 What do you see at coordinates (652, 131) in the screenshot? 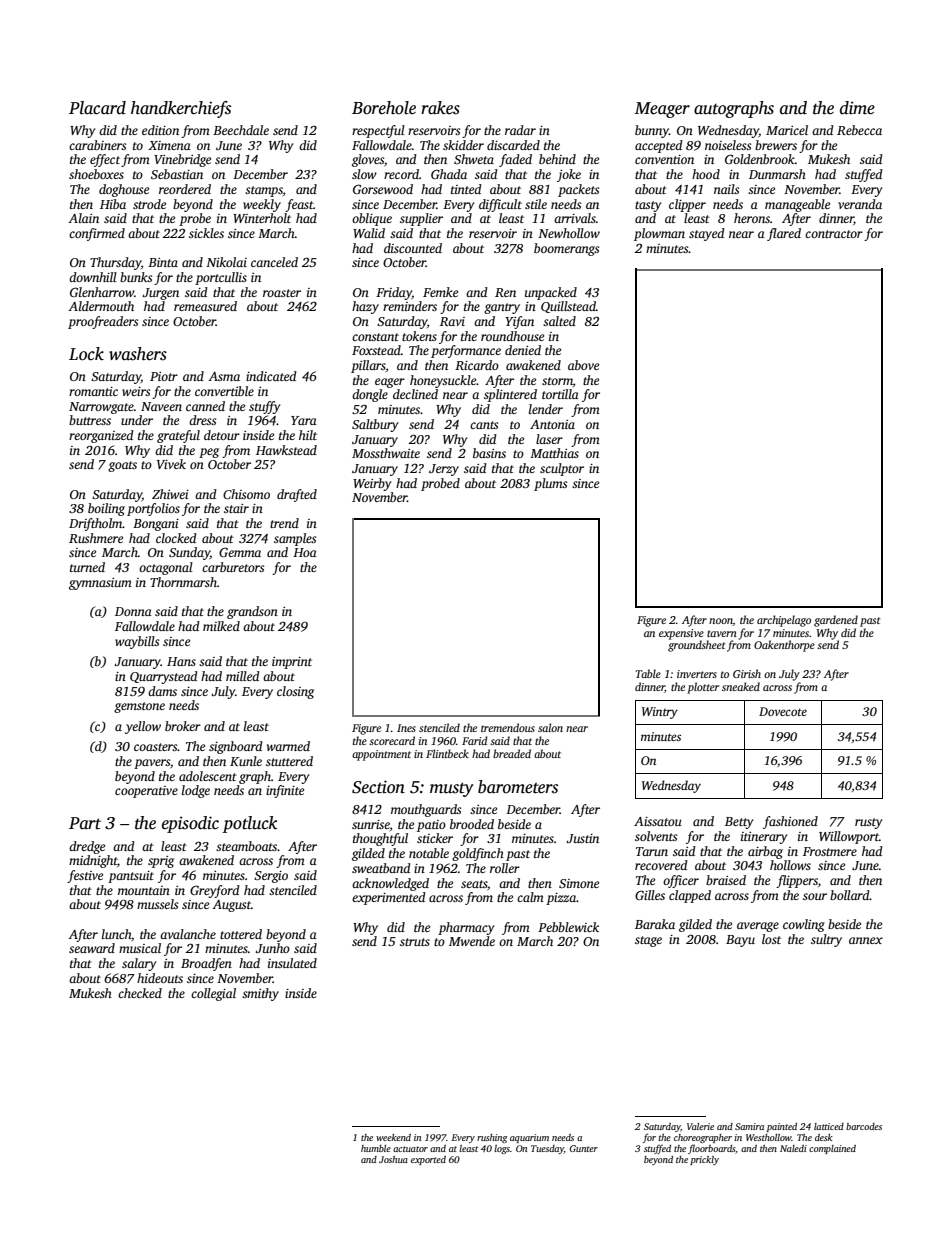
I see `bunny` at bounding box center [652, 131].
